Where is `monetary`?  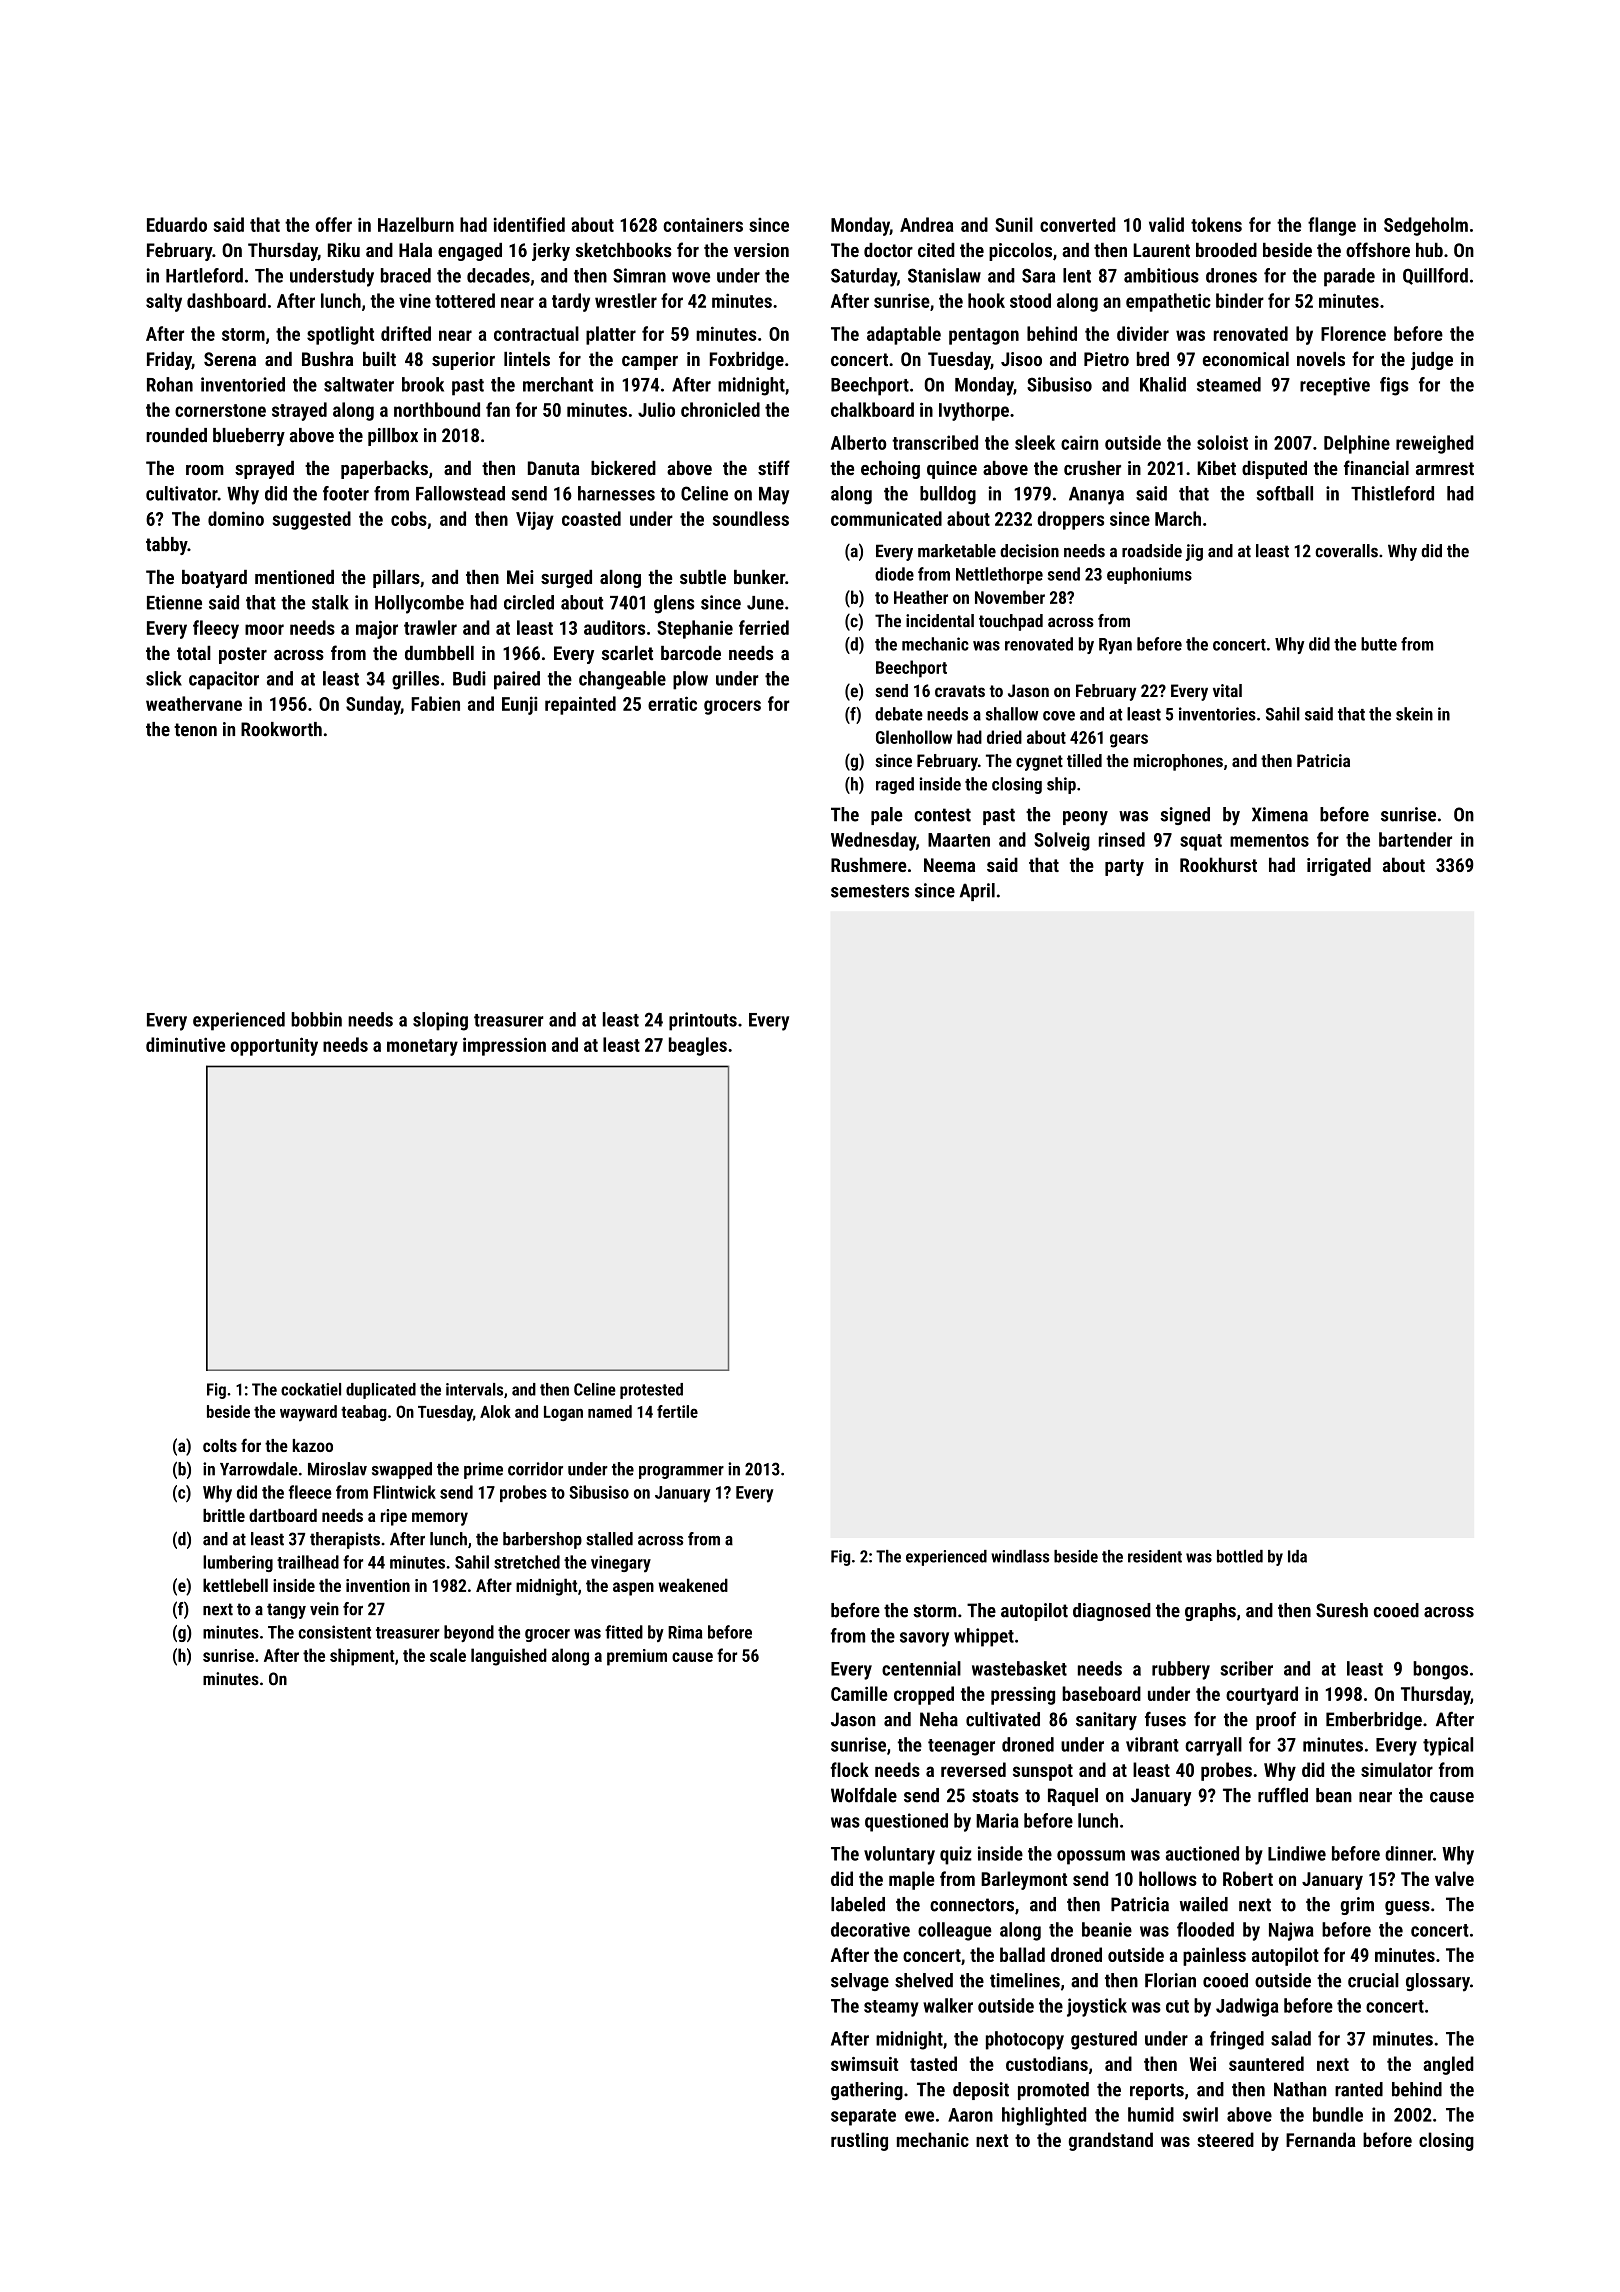 monetary is located at coordinates (422, 1047).
